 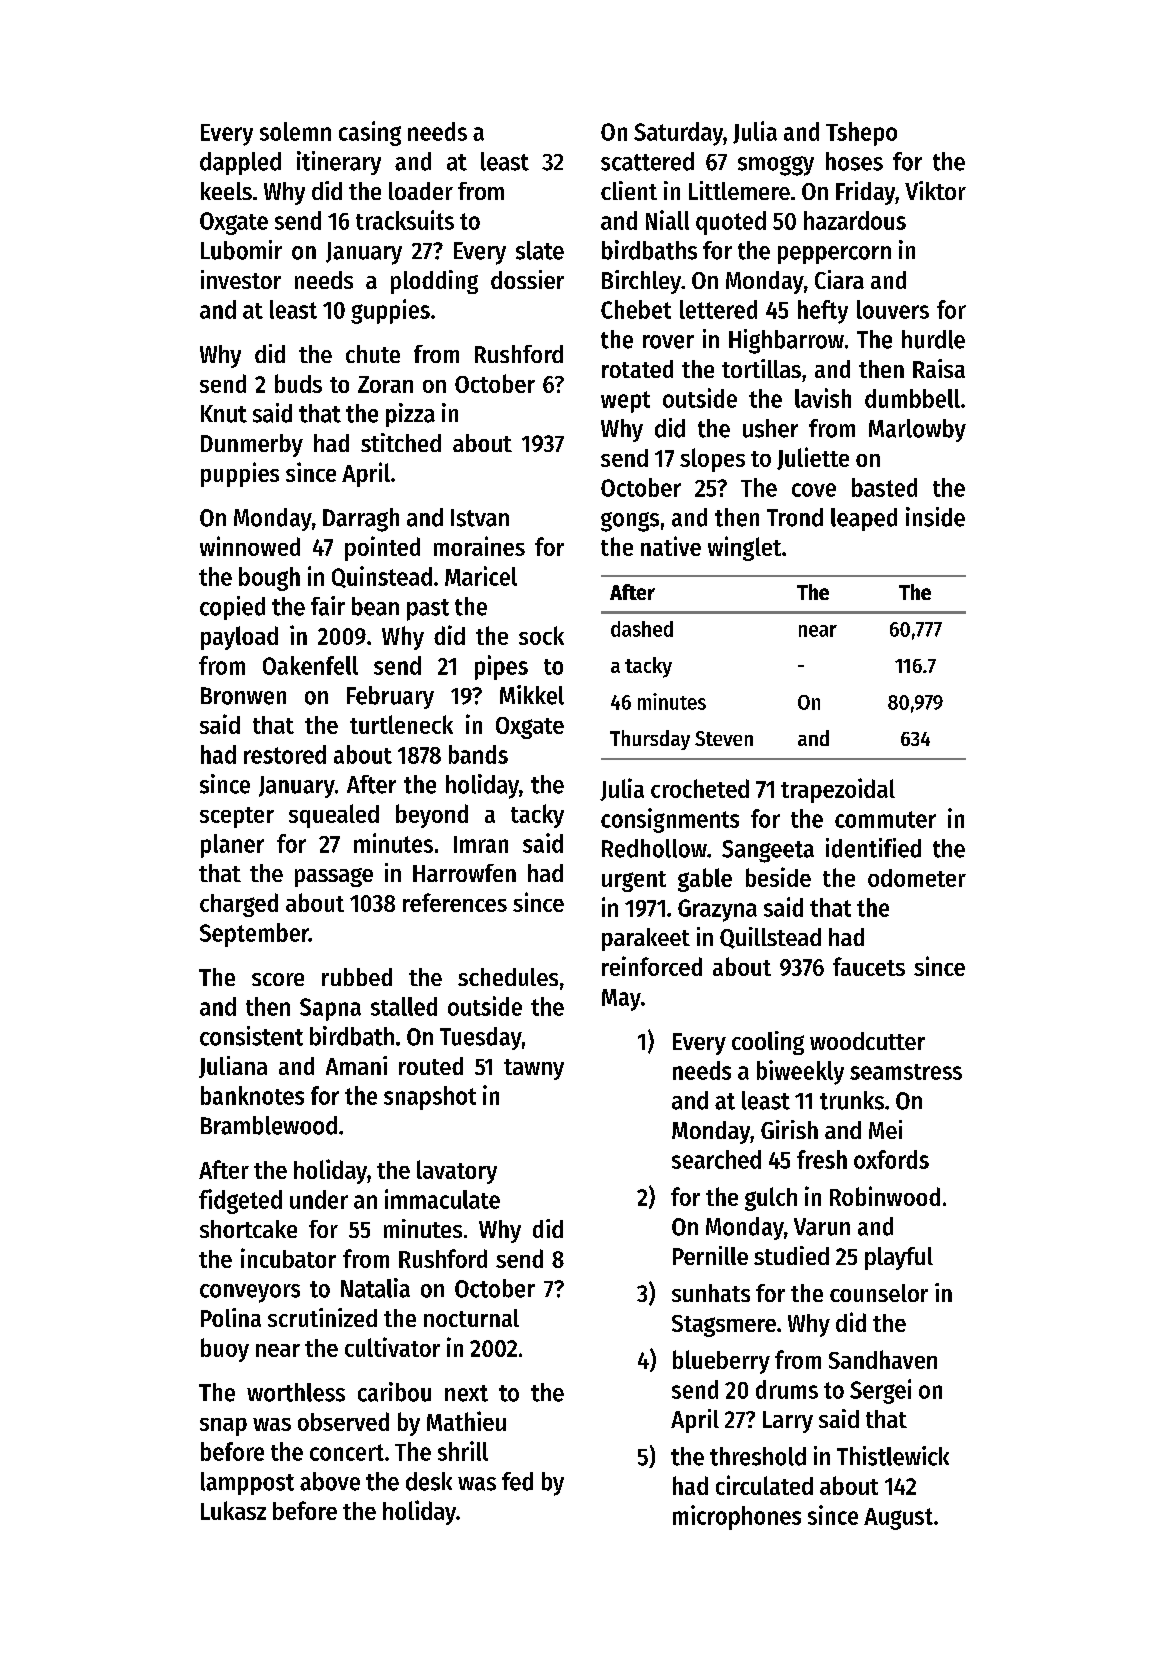 What do you see at coordinates (517, 1481) in the document?
I see `fed` at bounding box center [517, 1481].
